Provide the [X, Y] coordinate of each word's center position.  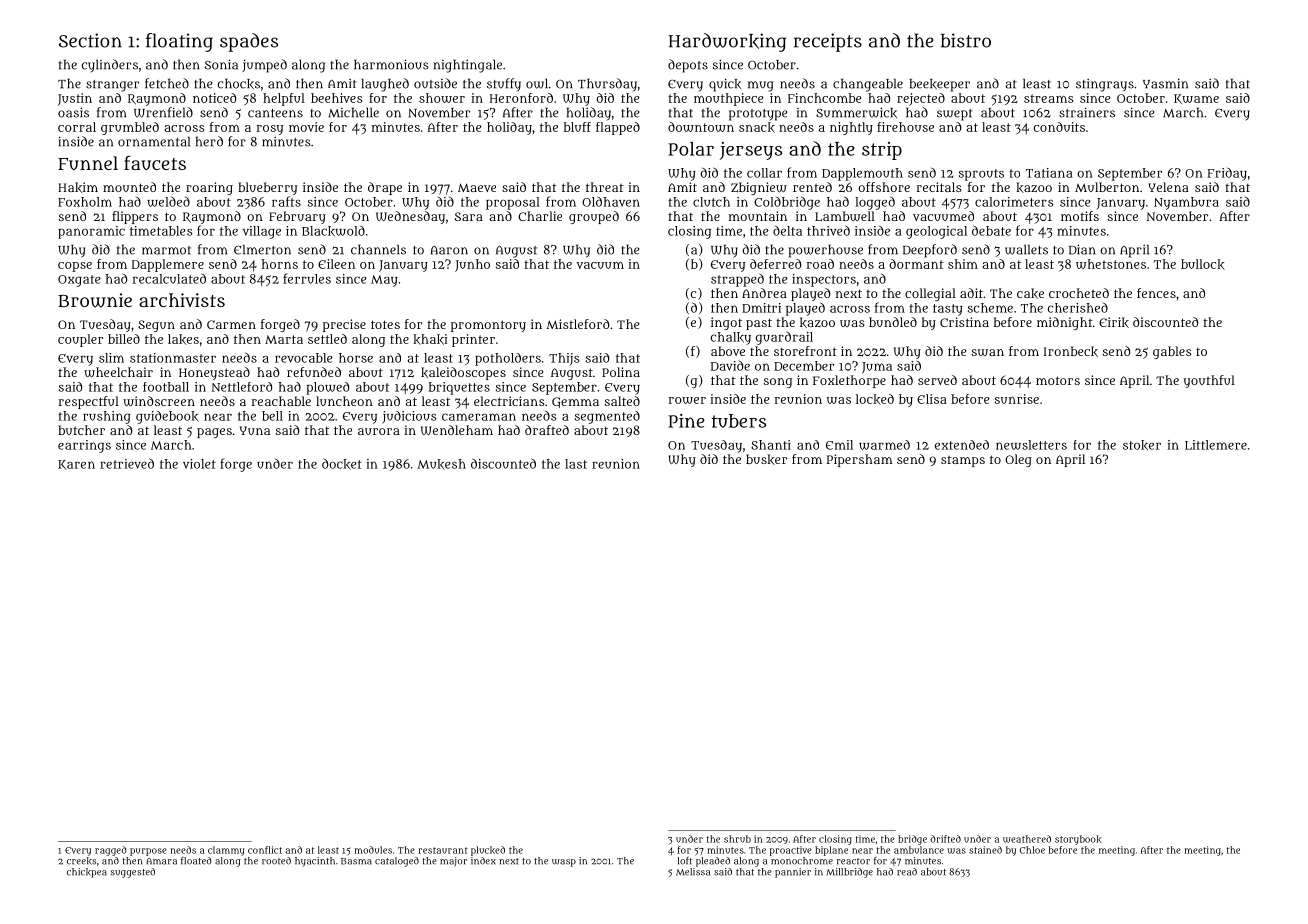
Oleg [1018, 460]
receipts [828, 42]
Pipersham [859, 460]
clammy [226, 851]
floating [179, 42]
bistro [966, 40]
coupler [80, 340]
